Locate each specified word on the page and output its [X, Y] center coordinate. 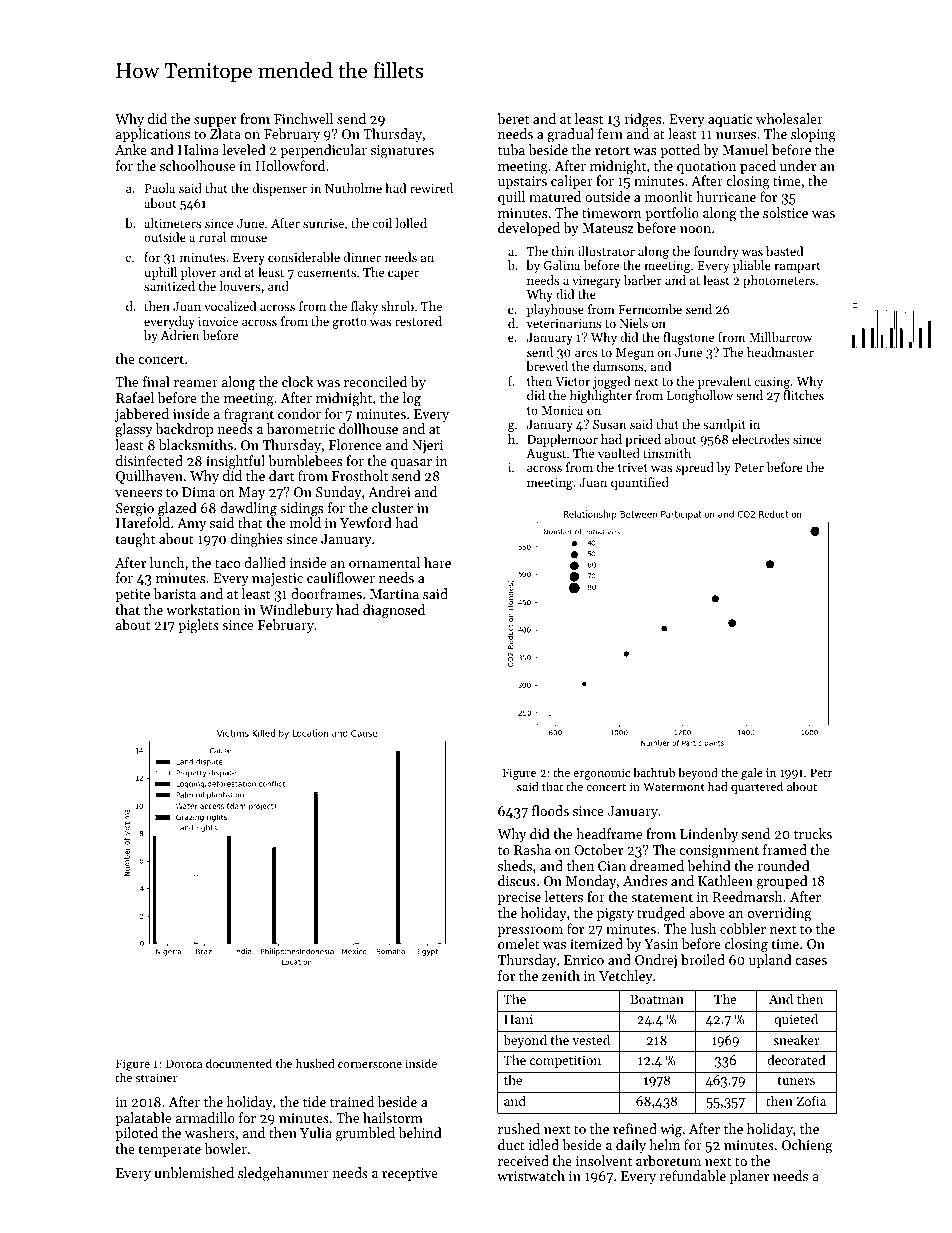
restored [418, 321]
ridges [642, 120]
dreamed [657, 865]
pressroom [530, 932]
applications [153, 135]
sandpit [724, 425]
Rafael [135, 397]
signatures [402, 151]
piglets [198, 626]
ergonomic [601, 774]
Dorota [184, 1063]
